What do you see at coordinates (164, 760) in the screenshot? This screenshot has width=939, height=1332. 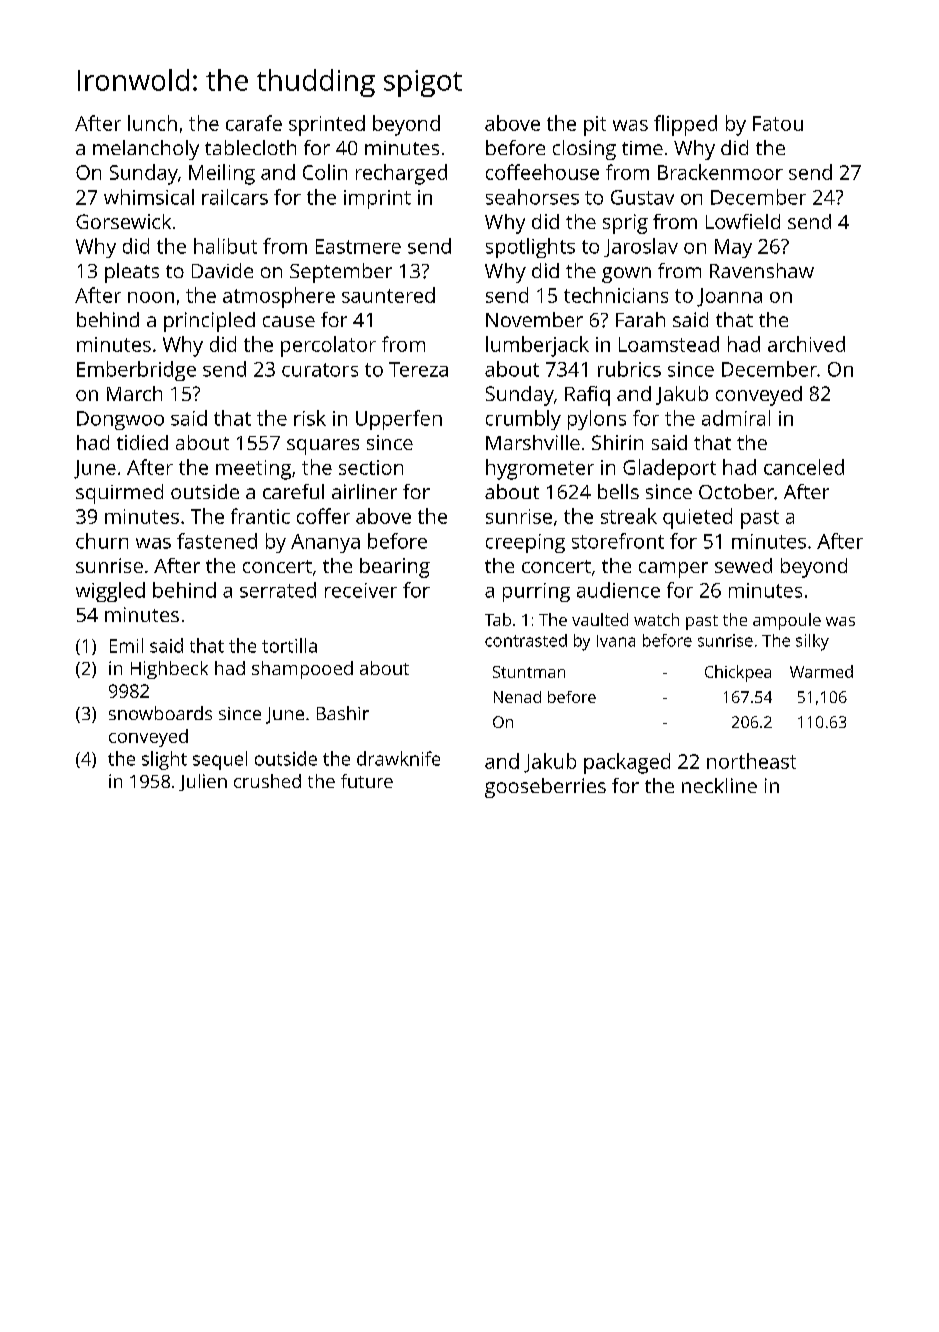 I see `slight` at bounding box center [164, 760].
